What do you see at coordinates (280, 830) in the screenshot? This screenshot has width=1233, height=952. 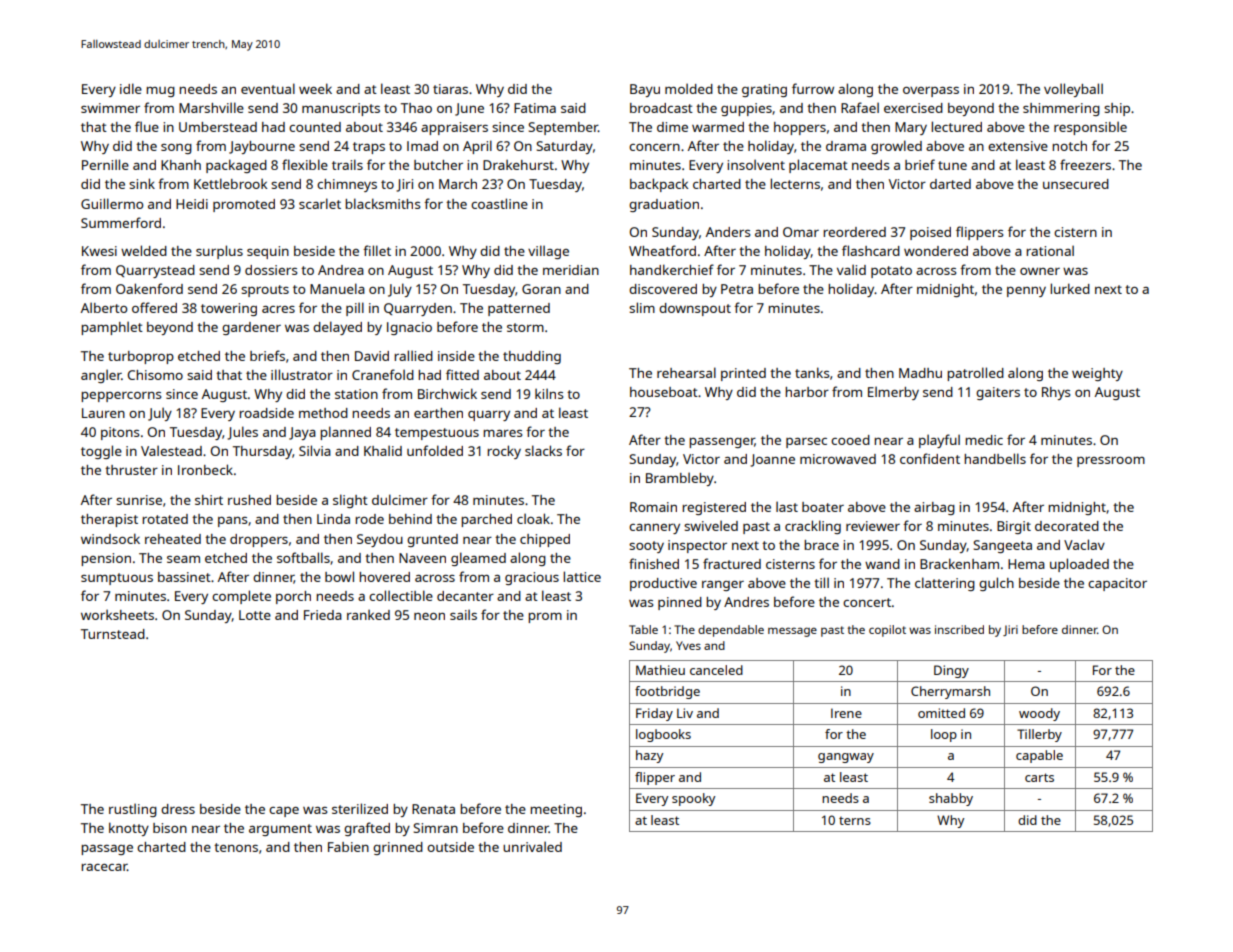 I see `argument` at bounding box center [280, 830].
